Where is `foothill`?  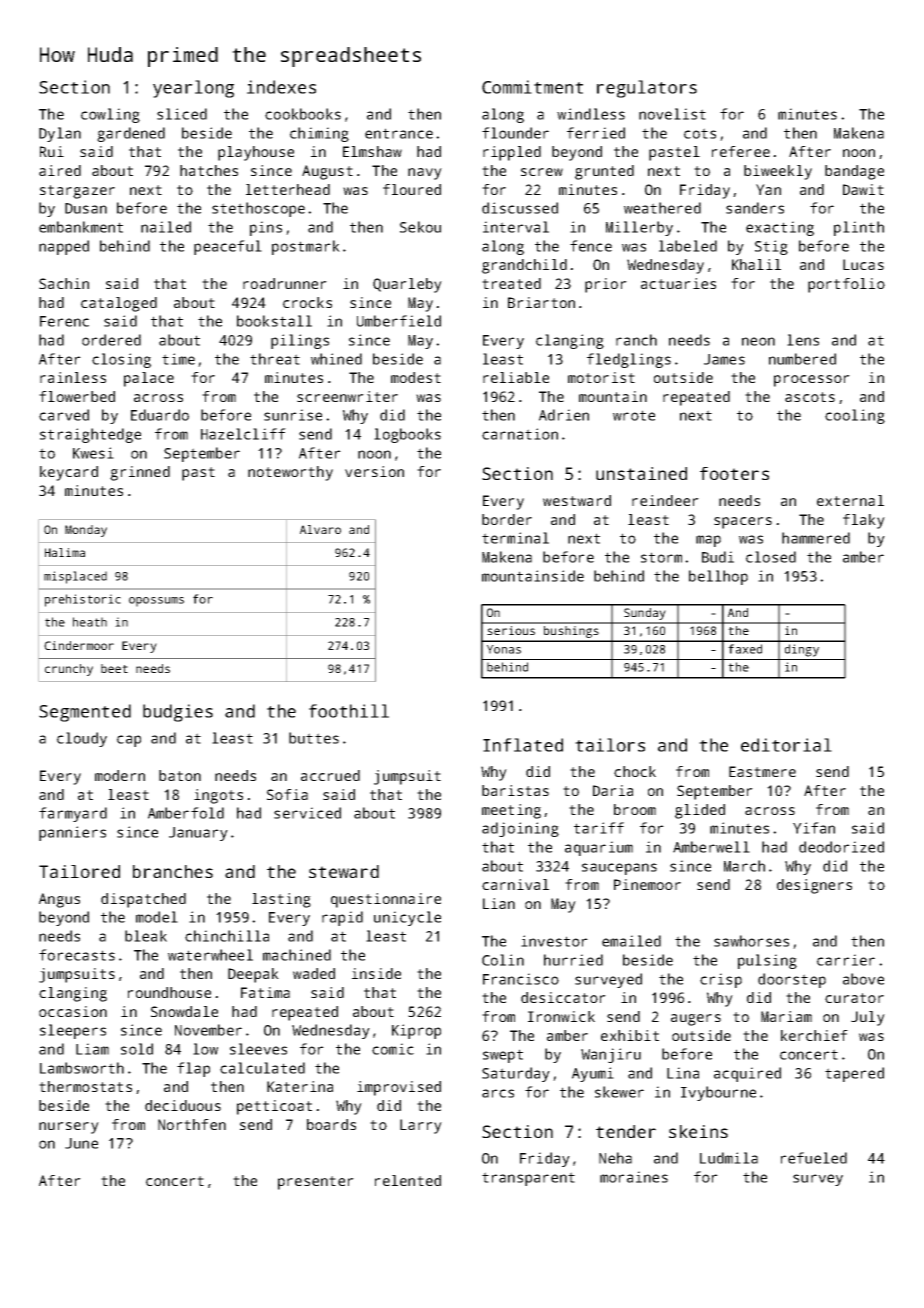
foothill is located at coordinates (349, 711).
